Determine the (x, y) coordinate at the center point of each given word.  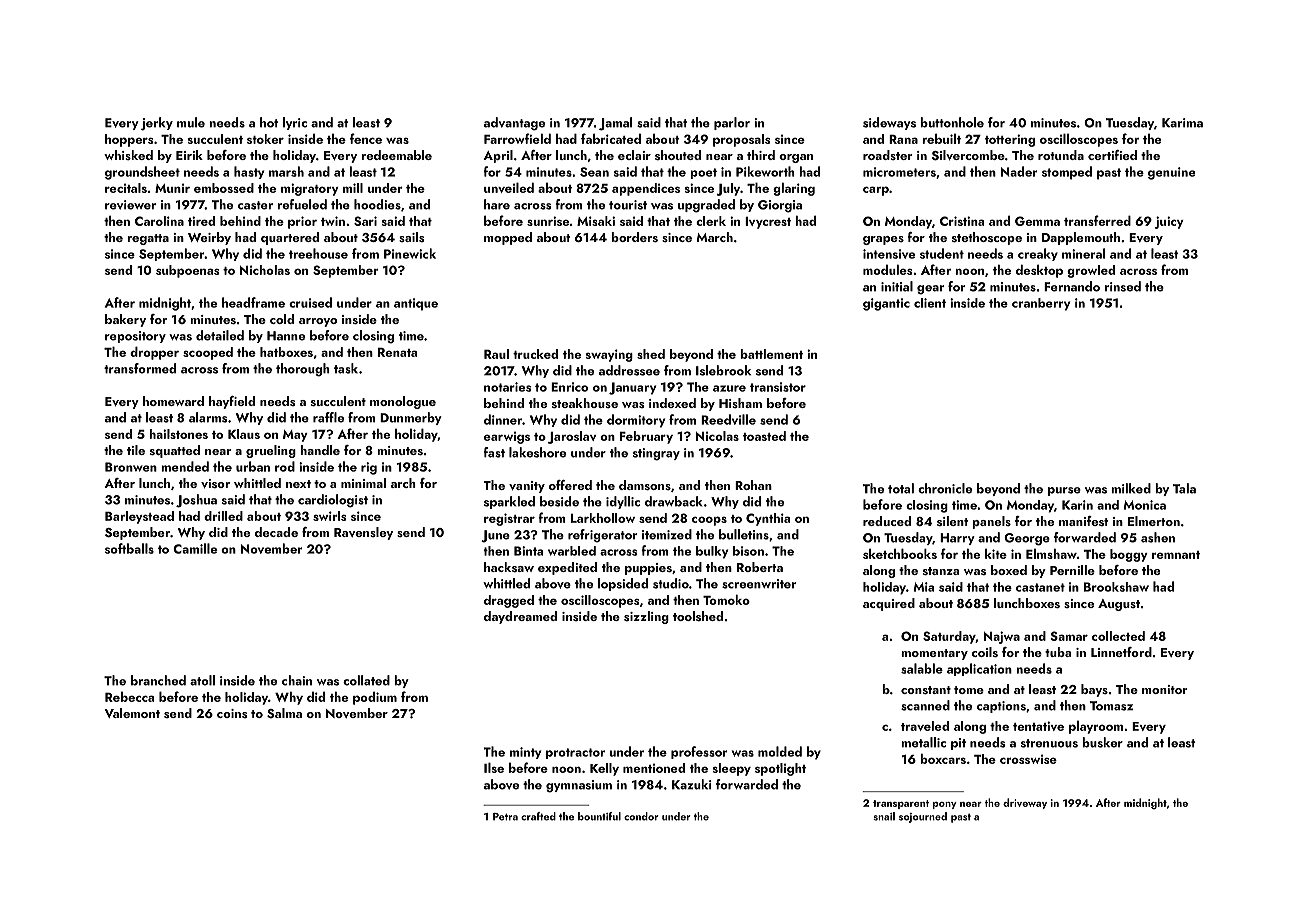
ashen (1158, 537)
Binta (528, 551)
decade (276, 532)
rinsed (1123, 286)
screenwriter (759, 584)
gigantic (886, 304)
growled (1091, 271)
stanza (941, 571)
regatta (148, 239)
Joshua (196, 501)
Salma (284, 713)
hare (497, 204)
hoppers (129, 140)
